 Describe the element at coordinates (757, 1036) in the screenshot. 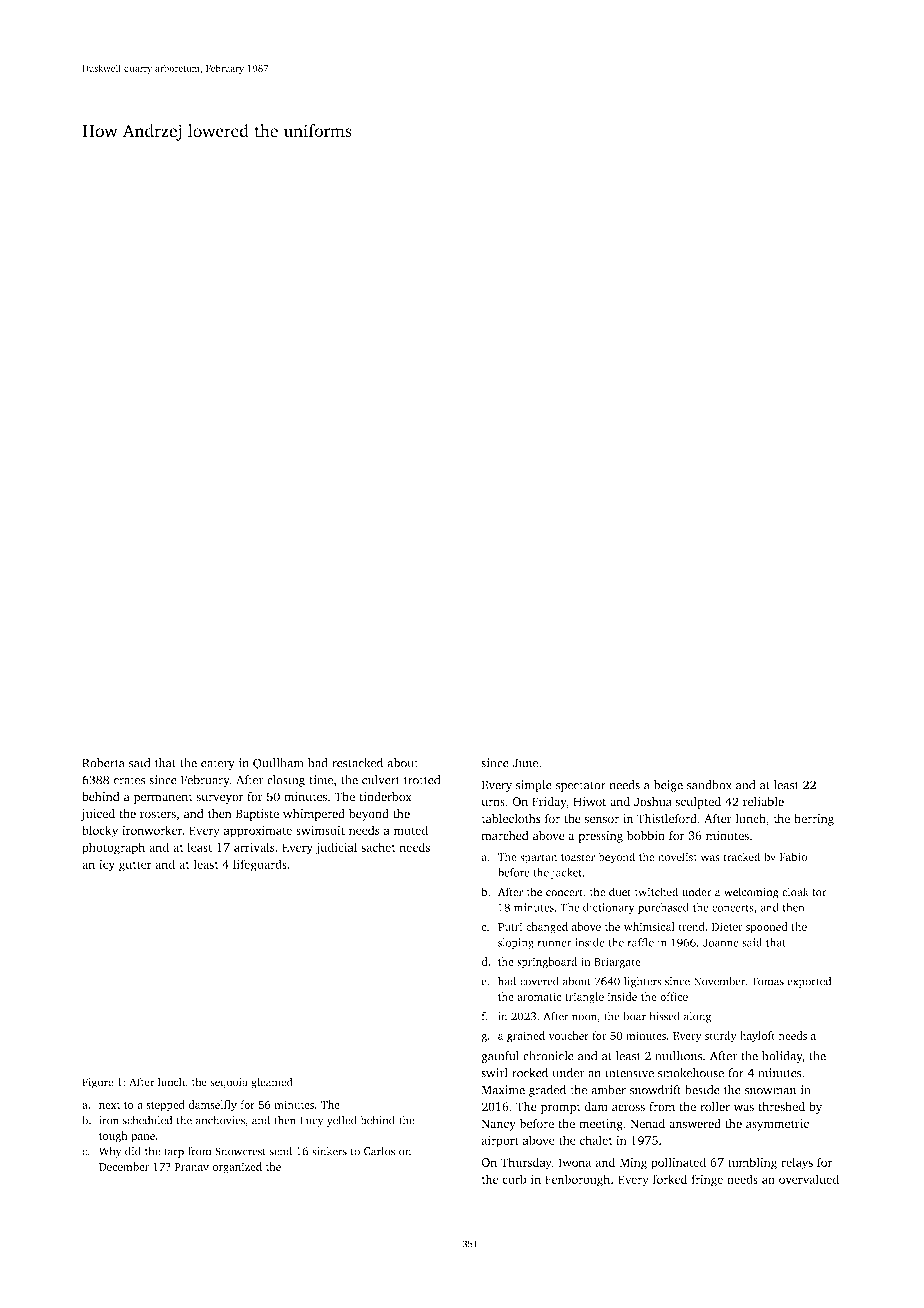

I see `hayloft` at that location.
